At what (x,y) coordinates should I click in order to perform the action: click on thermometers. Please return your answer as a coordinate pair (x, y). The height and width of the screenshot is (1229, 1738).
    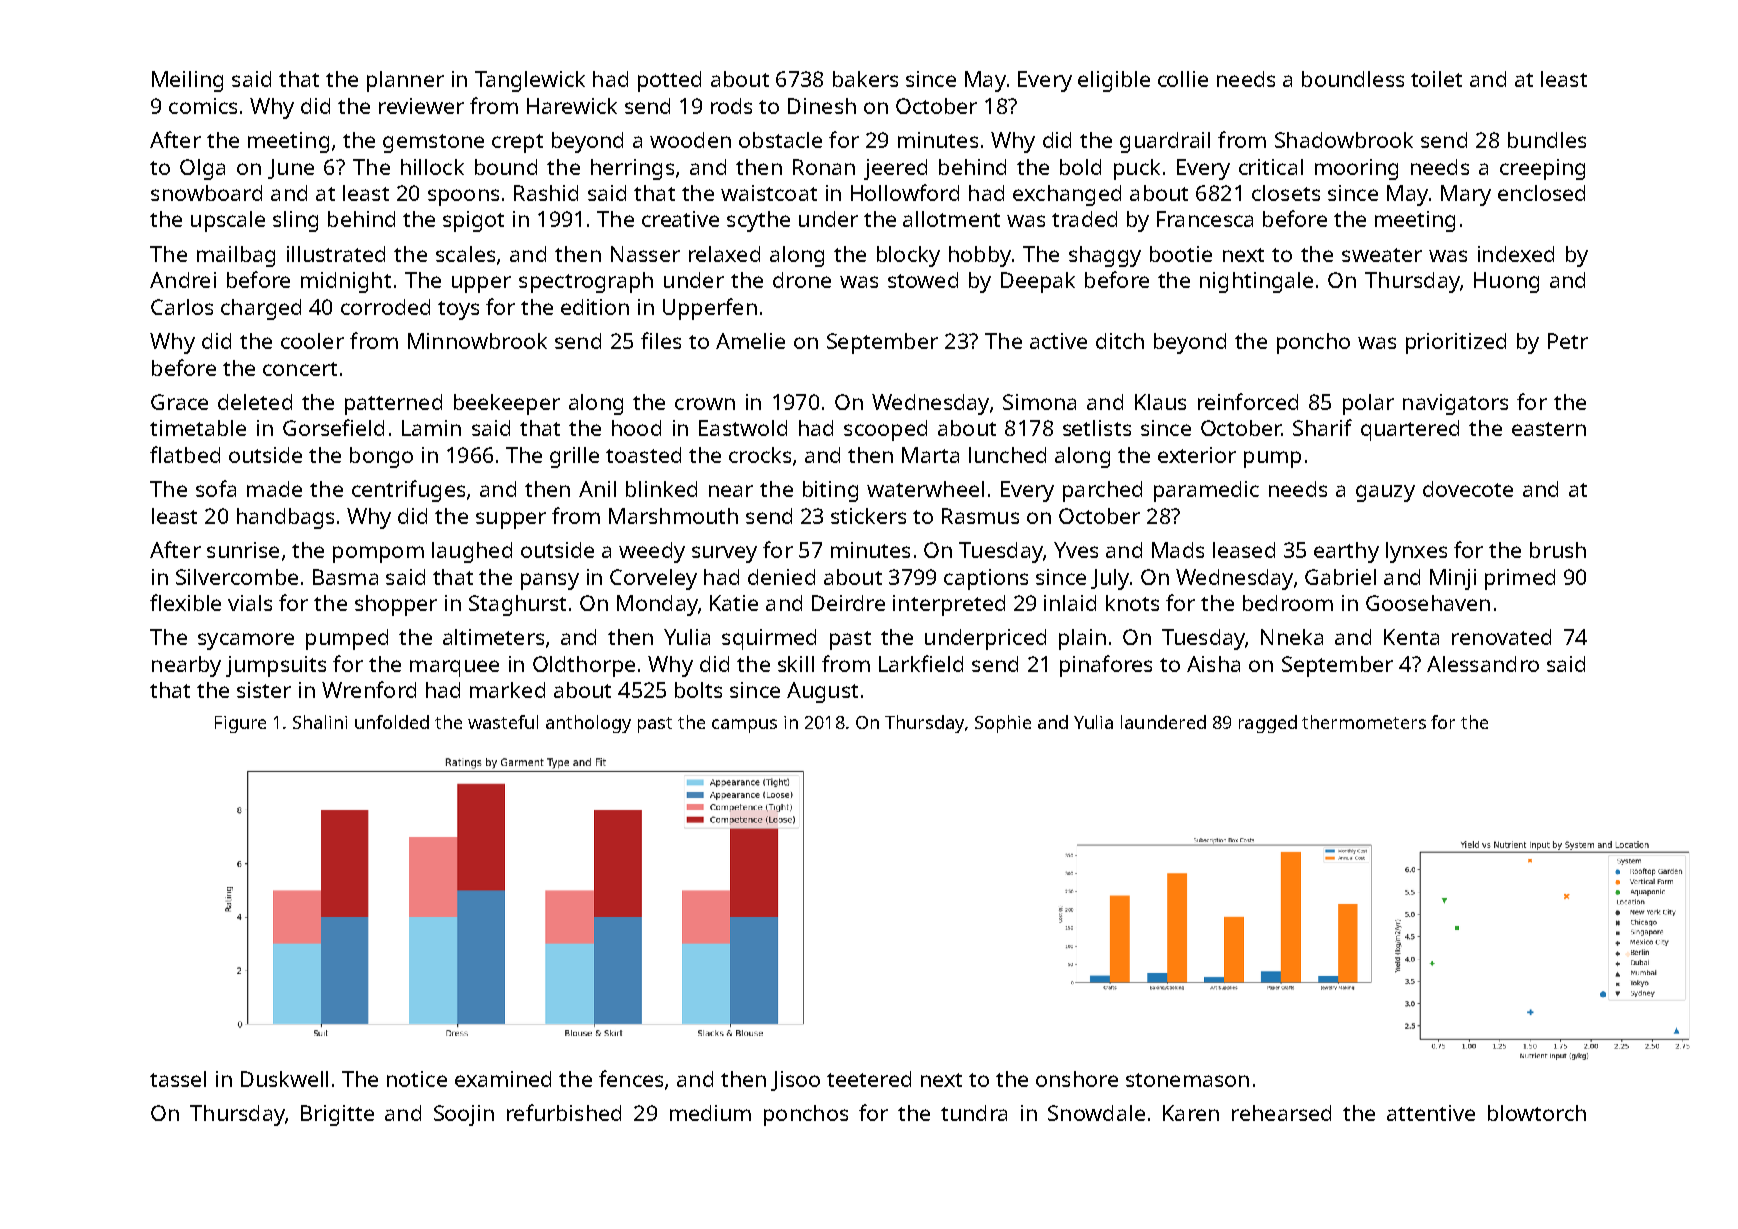
    Looking at the image, I should click on (1364, 722).
